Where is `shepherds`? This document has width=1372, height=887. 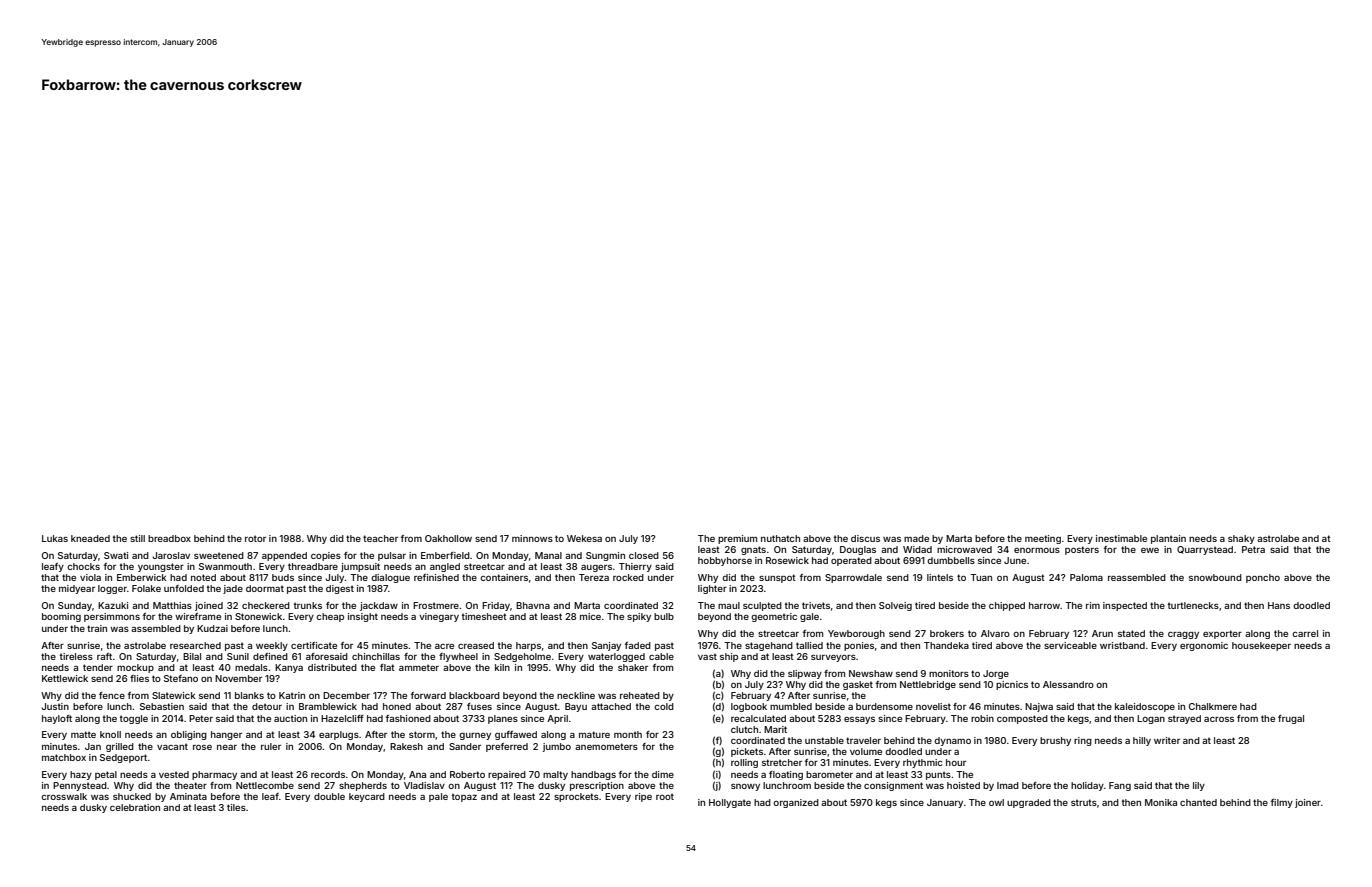 shepherds is located at coordinates (363, 786).
